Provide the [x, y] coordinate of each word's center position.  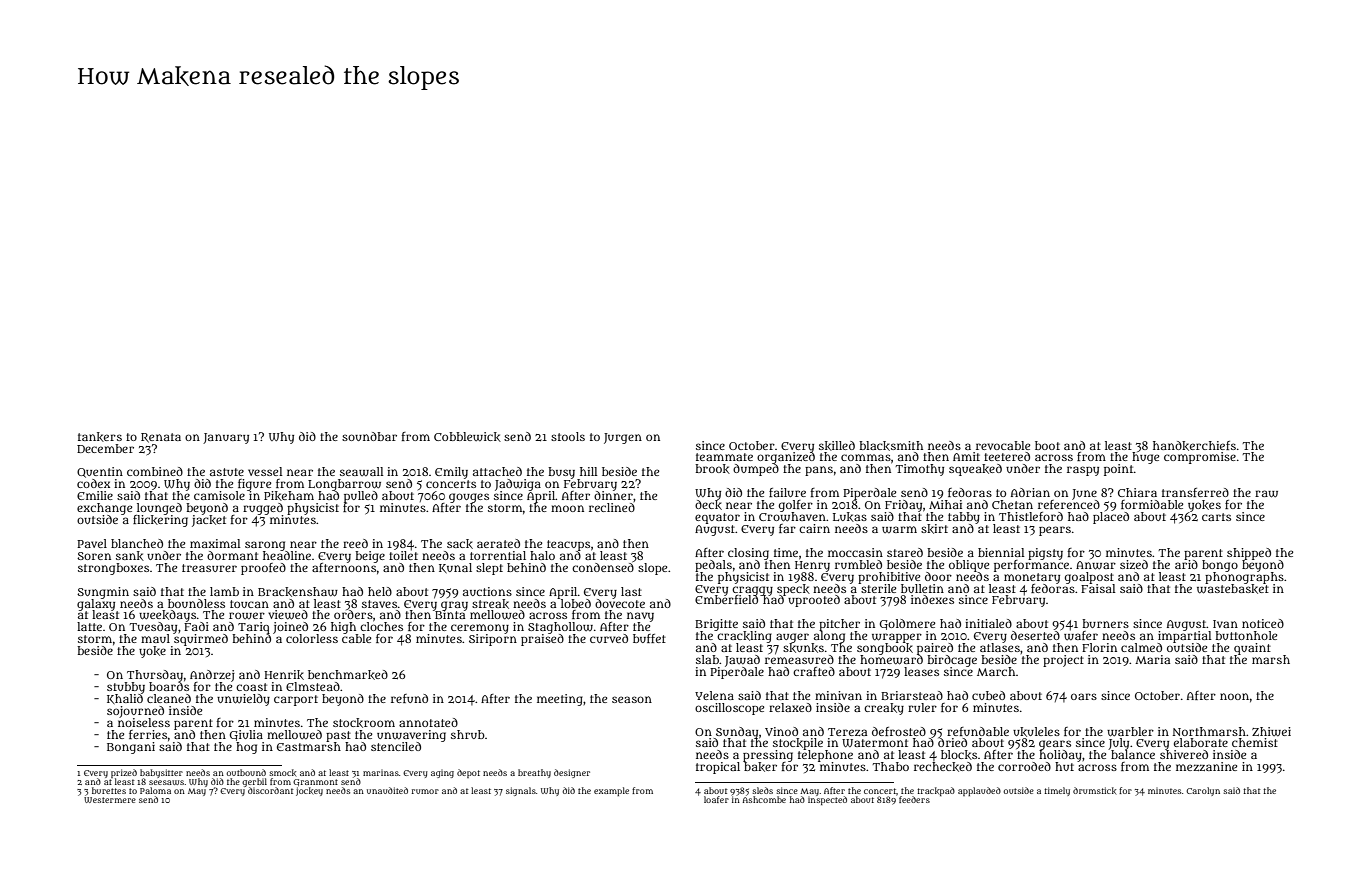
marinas [381, 773]
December [105, 448]
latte [89, 626]
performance [1031, 566]
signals [521, 791]
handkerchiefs [1194, 446]
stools [568, 436]
